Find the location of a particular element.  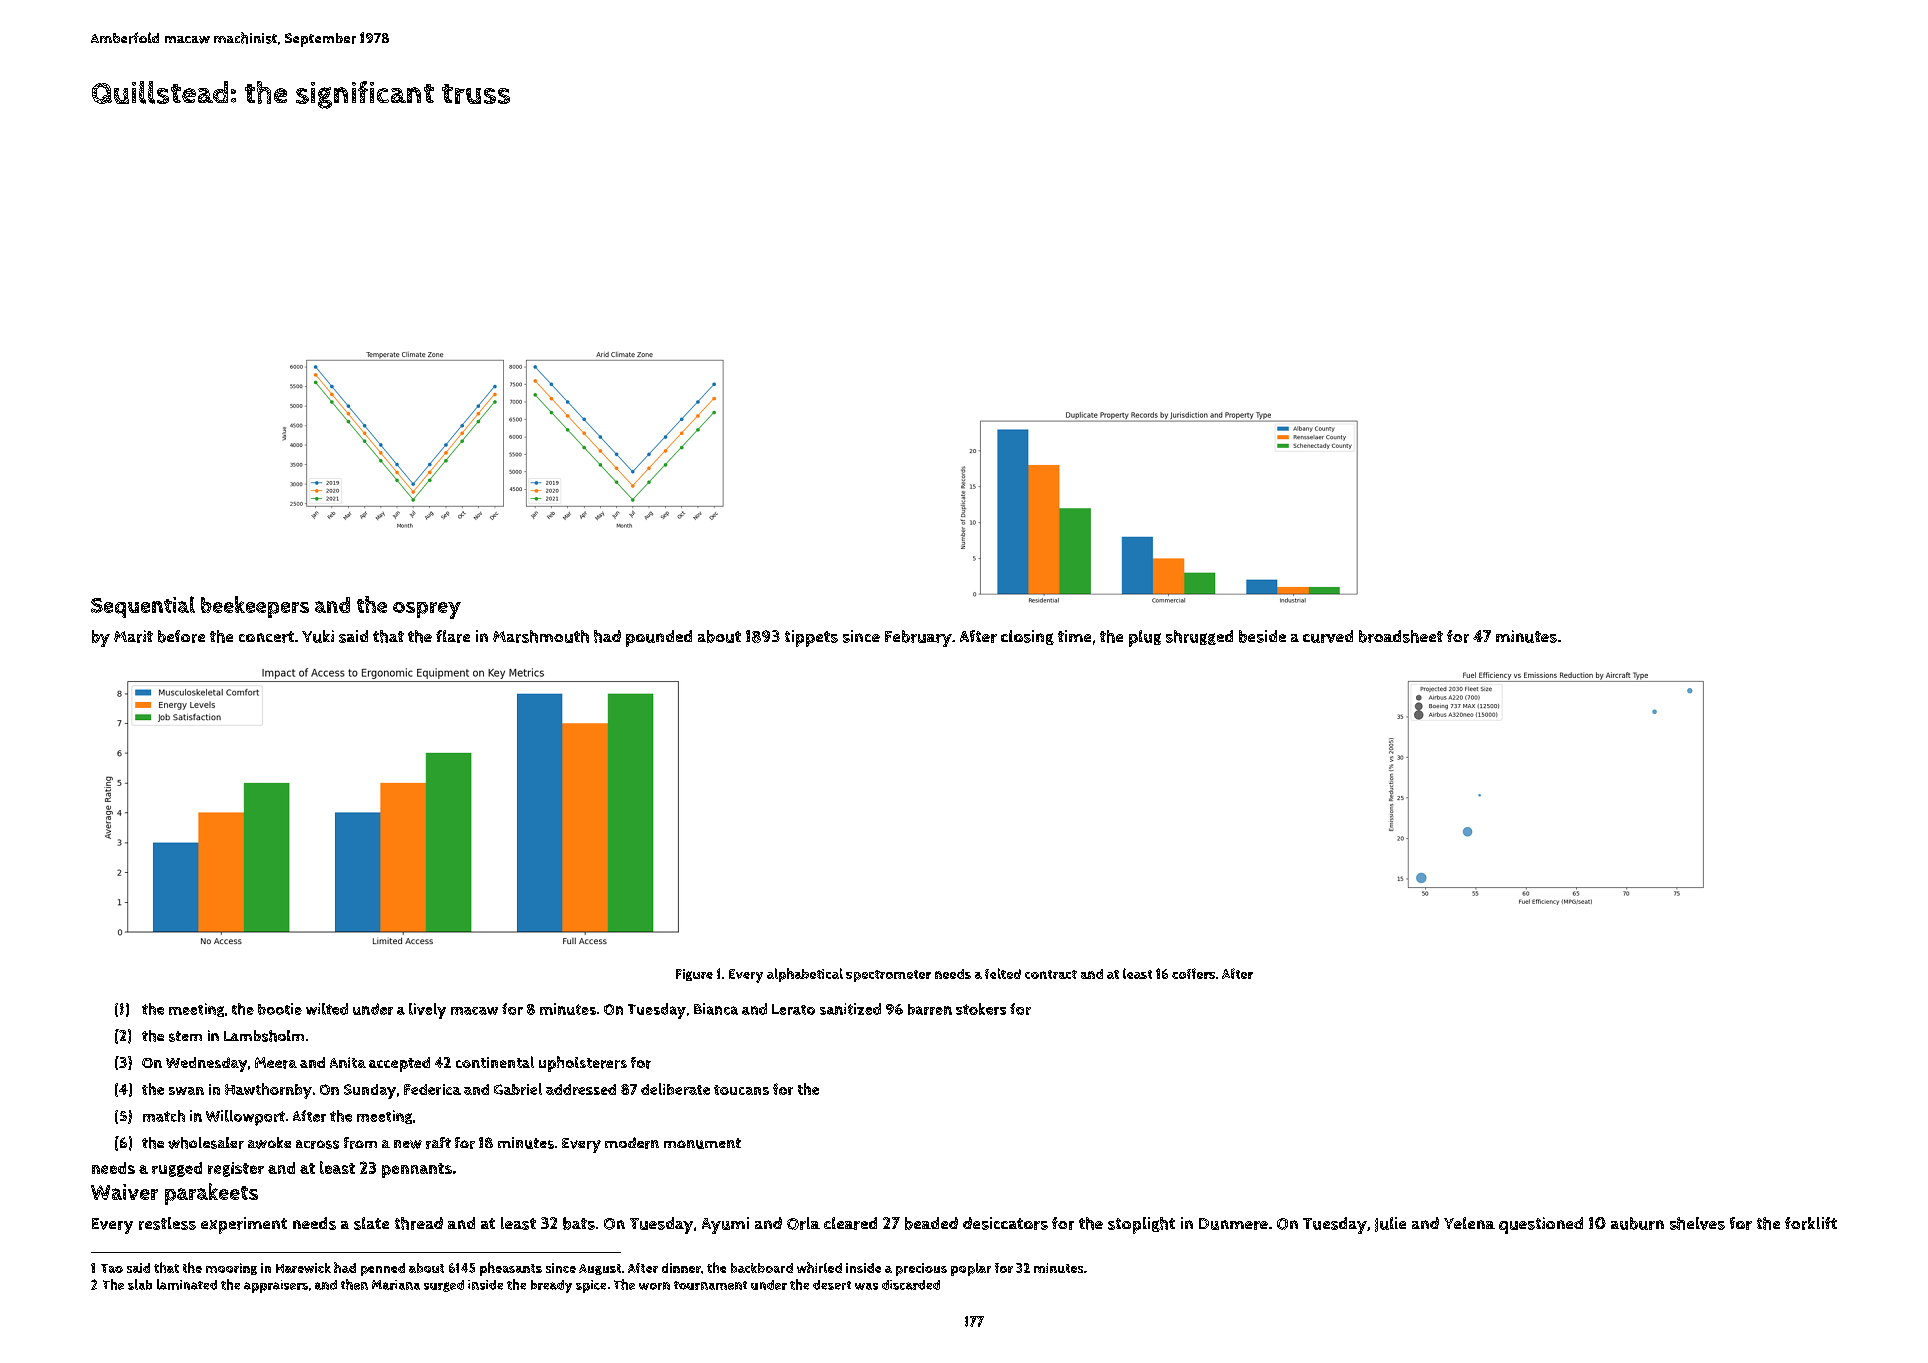

closing is located at coordinates (1027, 637).
